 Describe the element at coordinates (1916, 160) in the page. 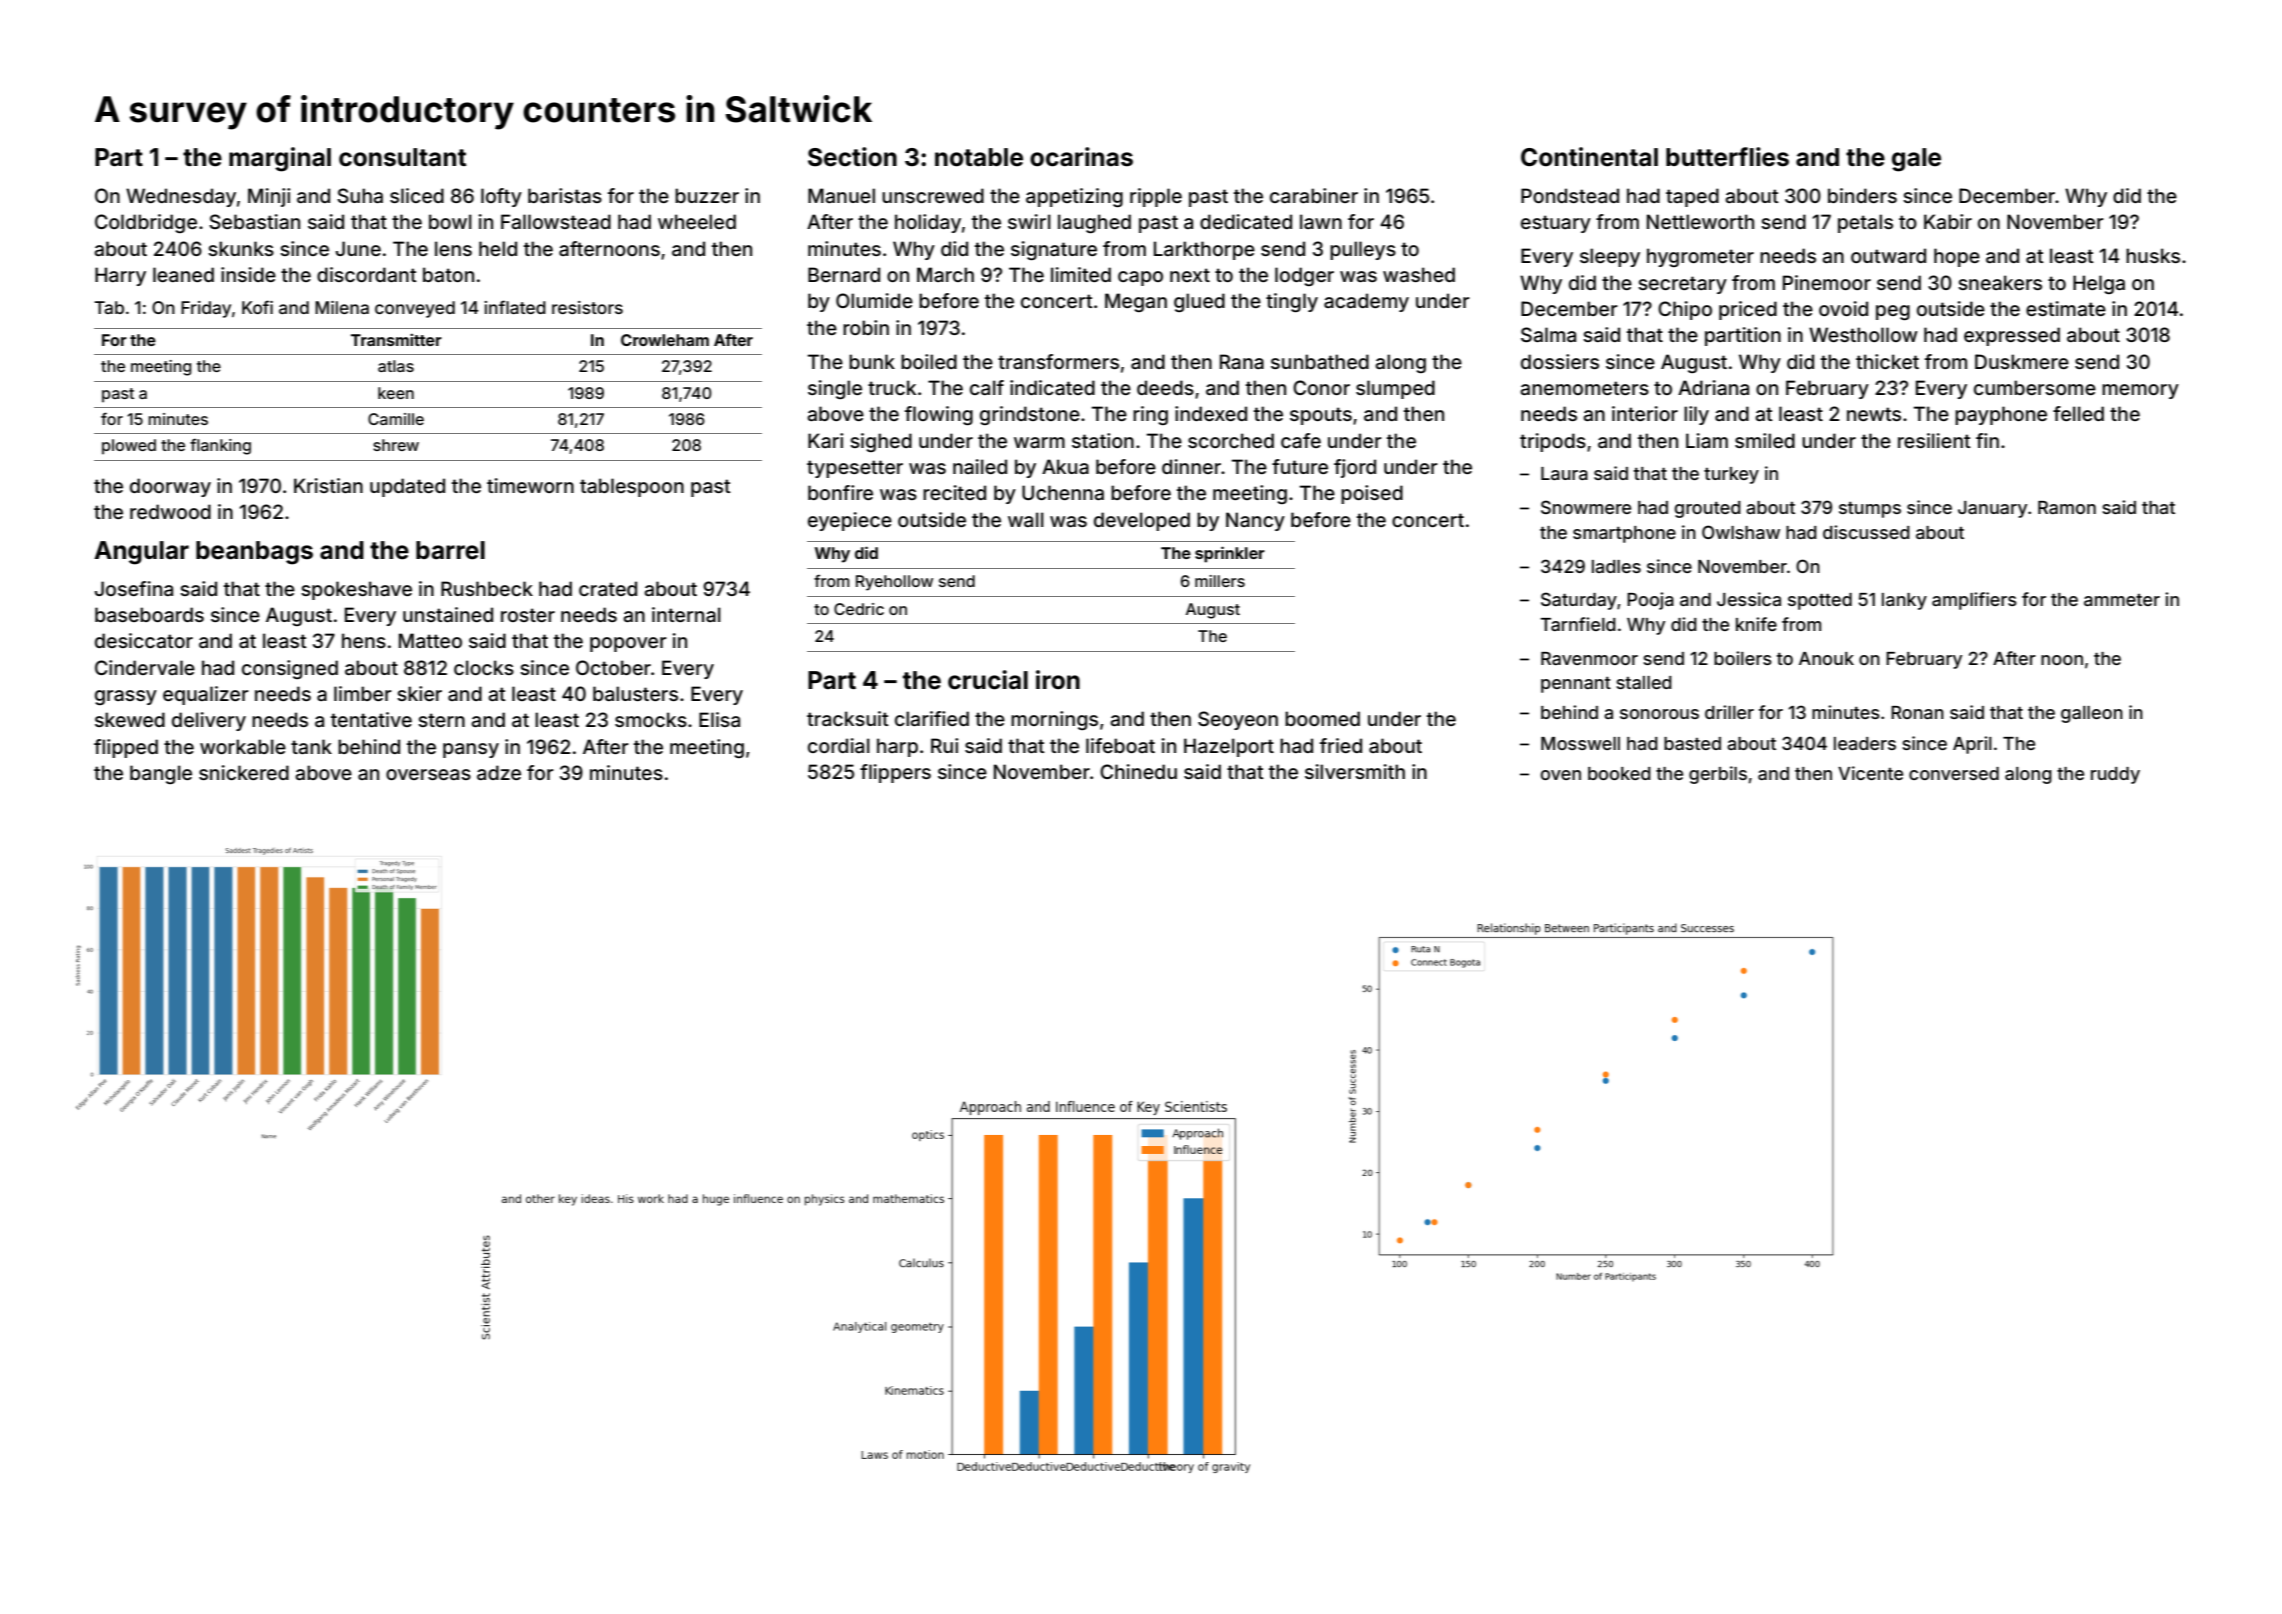

I see `gale` at that location.
